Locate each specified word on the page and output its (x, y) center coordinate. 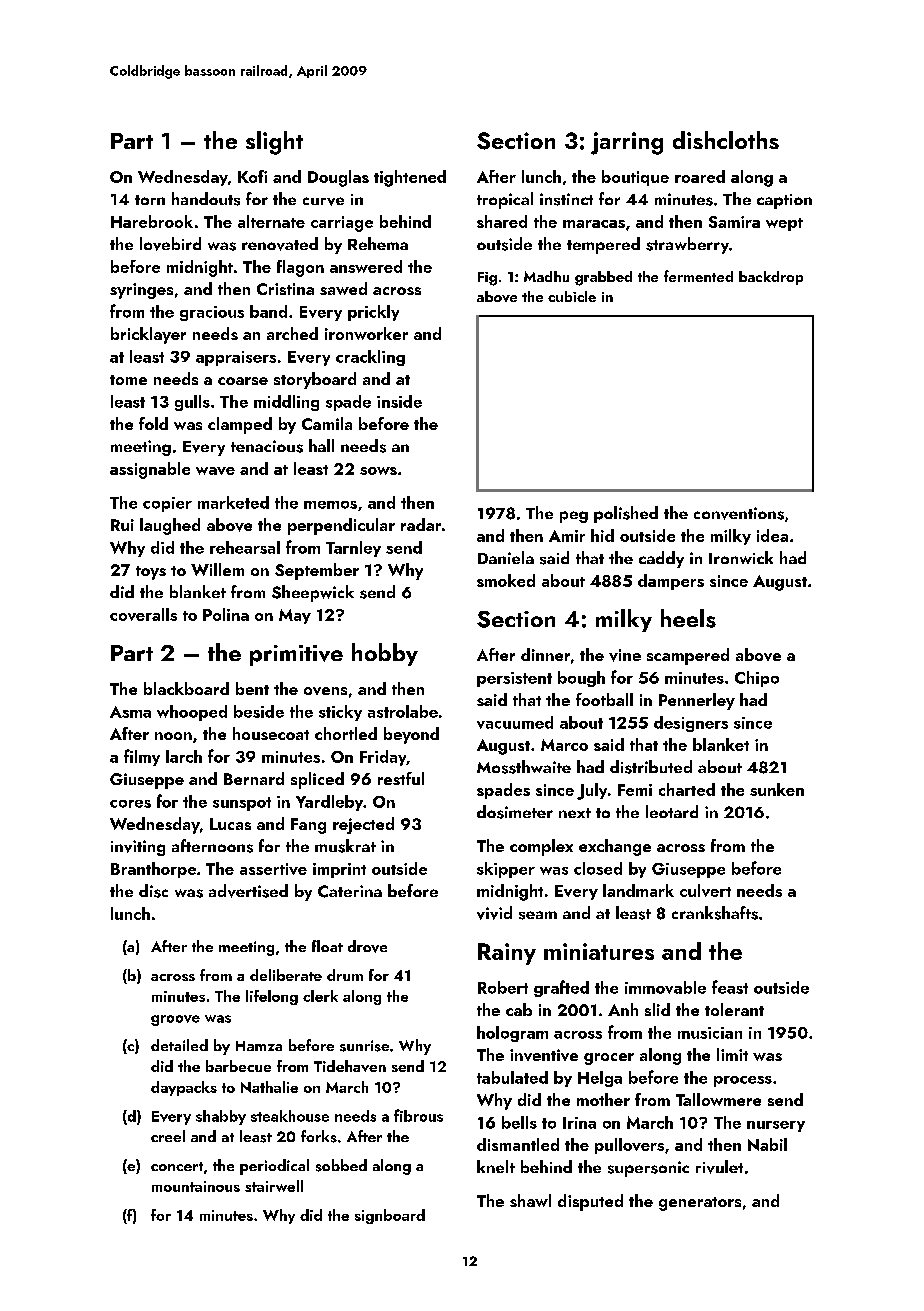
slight (274, 143)
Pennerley (697, 701)
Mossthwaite (524, 767)
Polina (226, 614)
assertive (273, 869)
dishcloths (726, 140)
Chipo (757, 679)
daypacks (184, 1088)
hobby (385, 654)
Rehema (378, 243)
